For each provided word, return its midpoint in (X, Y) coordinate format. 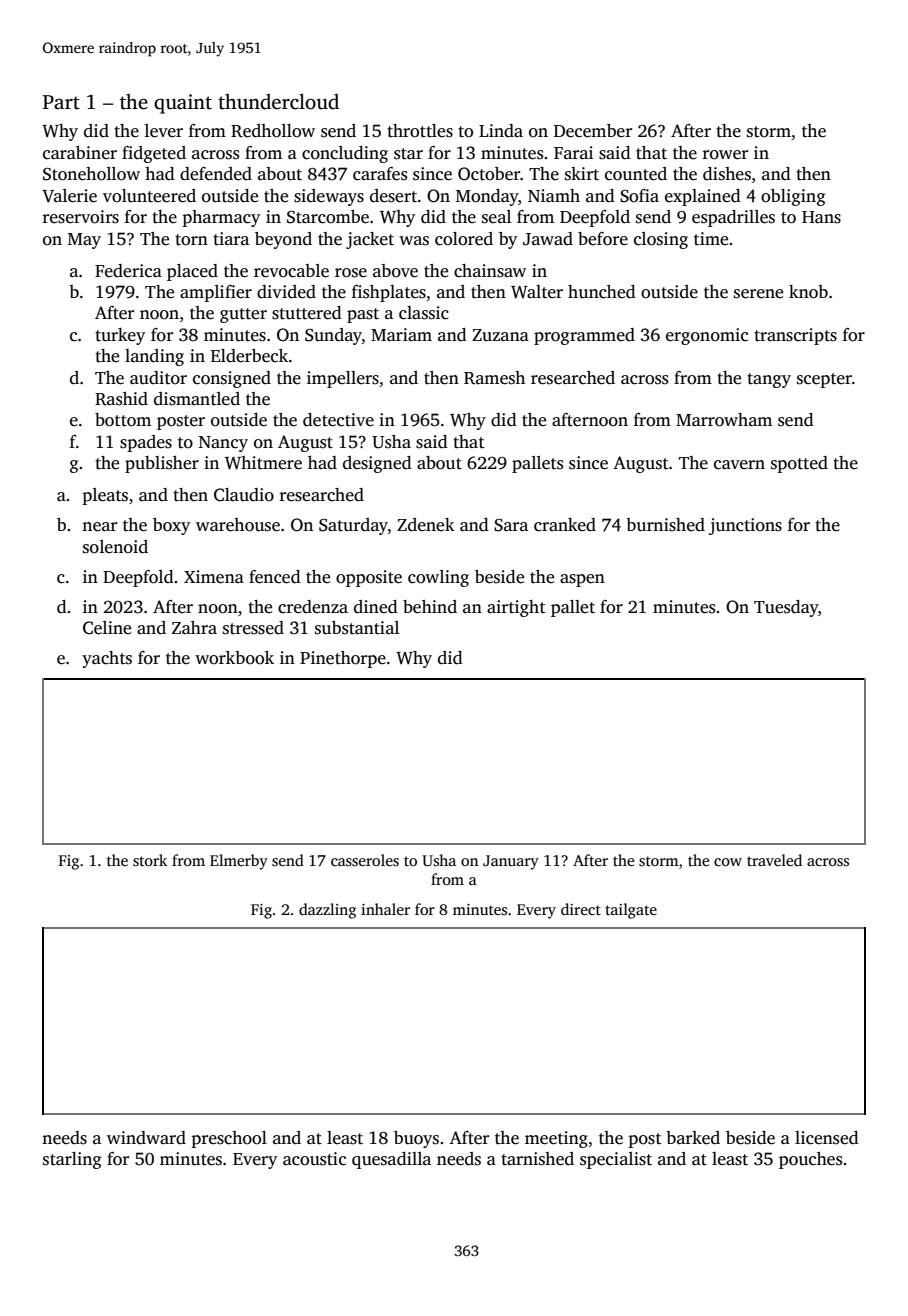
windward (146, 1137)
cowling (438, 578)
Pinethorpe (343, 659)
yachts (107, 659)
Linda (501, 130)
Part (61, 102)
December (593, 131)
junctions (745, 526)
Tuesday (786, 608)
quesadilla (391, 1160)
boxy (171, 526)
